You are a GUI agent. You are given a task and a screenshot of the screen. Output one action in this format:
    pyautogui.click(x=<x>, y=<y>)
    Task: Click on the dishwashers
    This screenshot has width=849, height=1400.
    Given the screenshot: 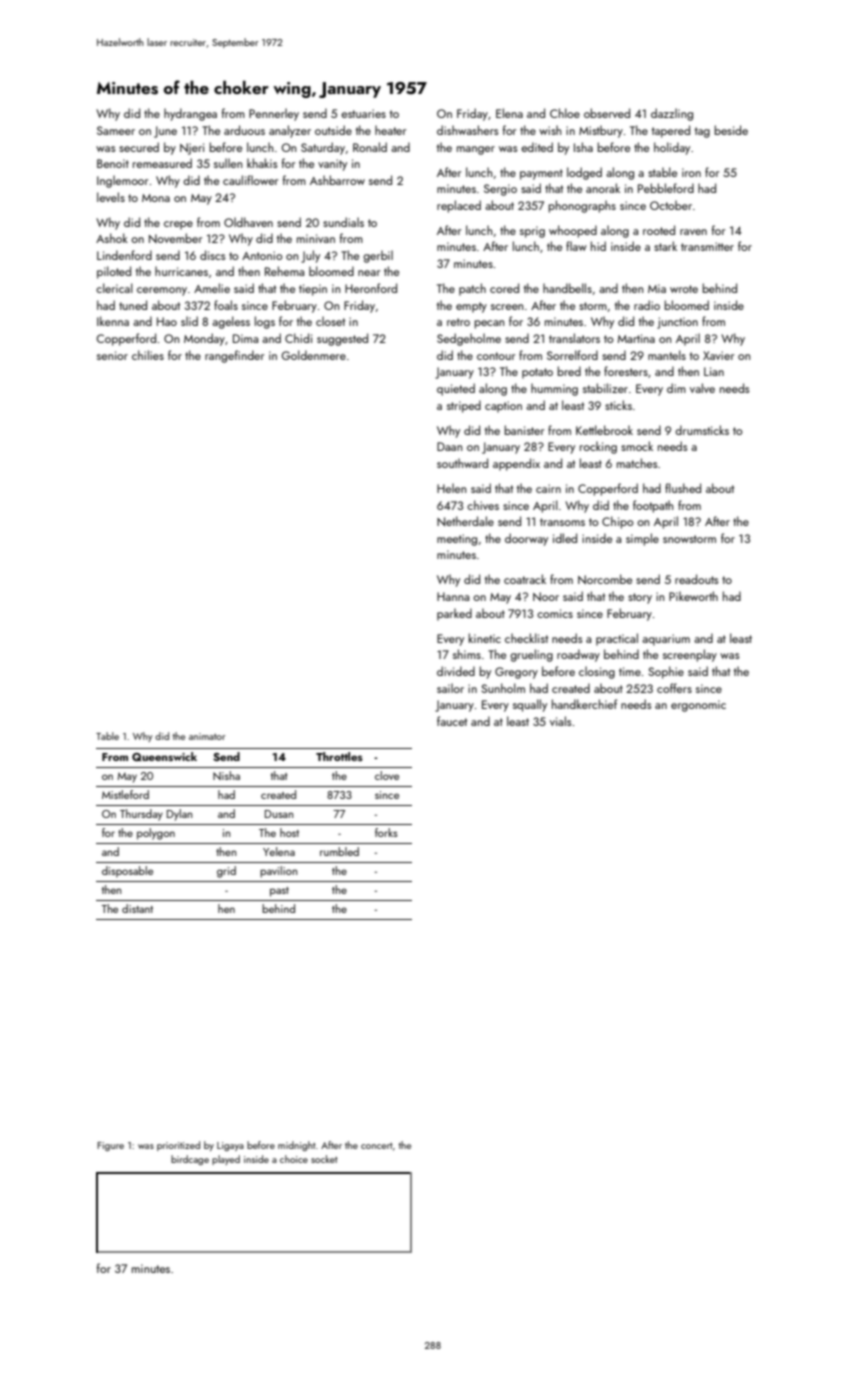 What is the action you would take?
    pyautogui.click(x=468, y=130)
